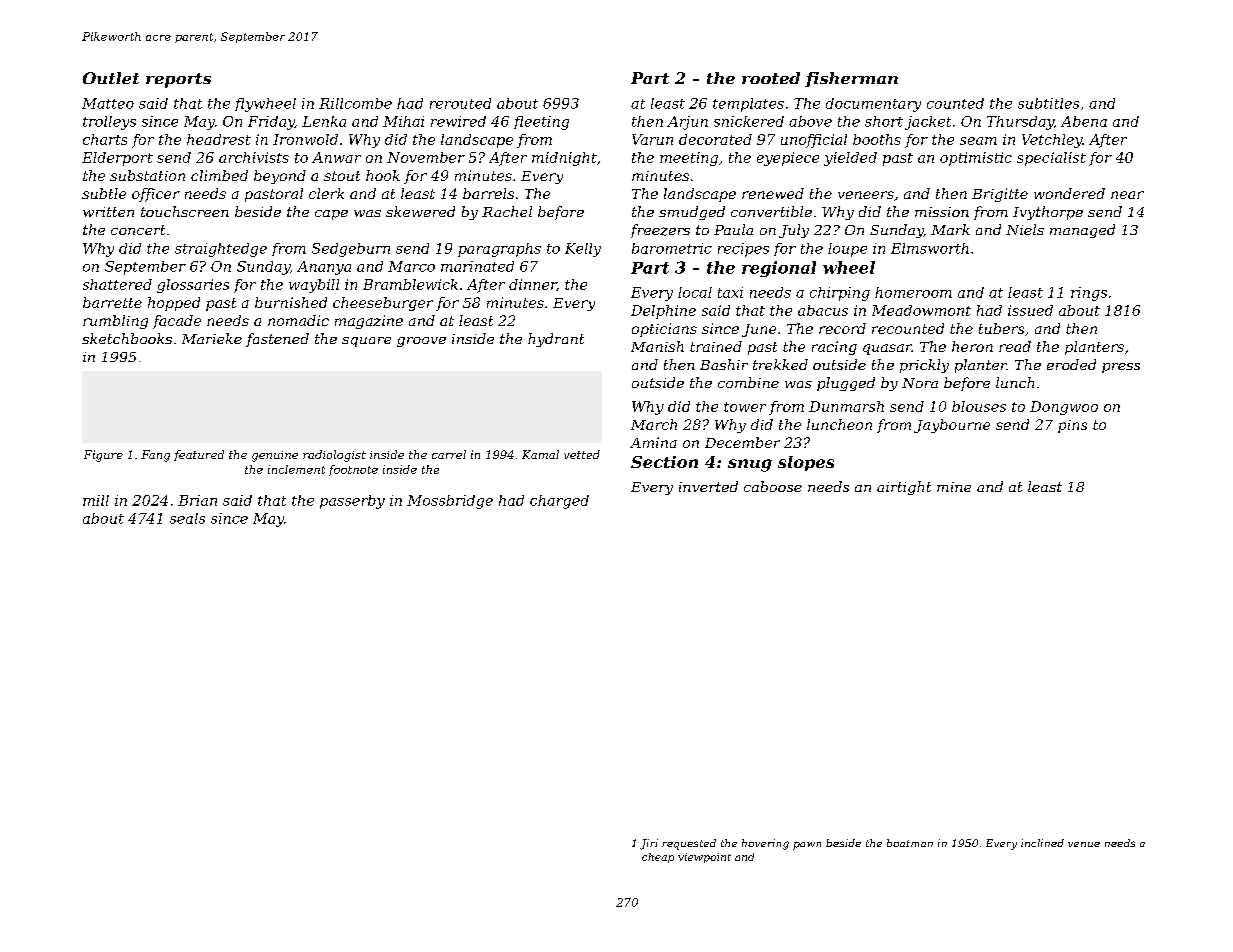 The image size is (1233, 952). Describe the element at coordinates (219, 139) in the document. I see `headrest` at that location.
